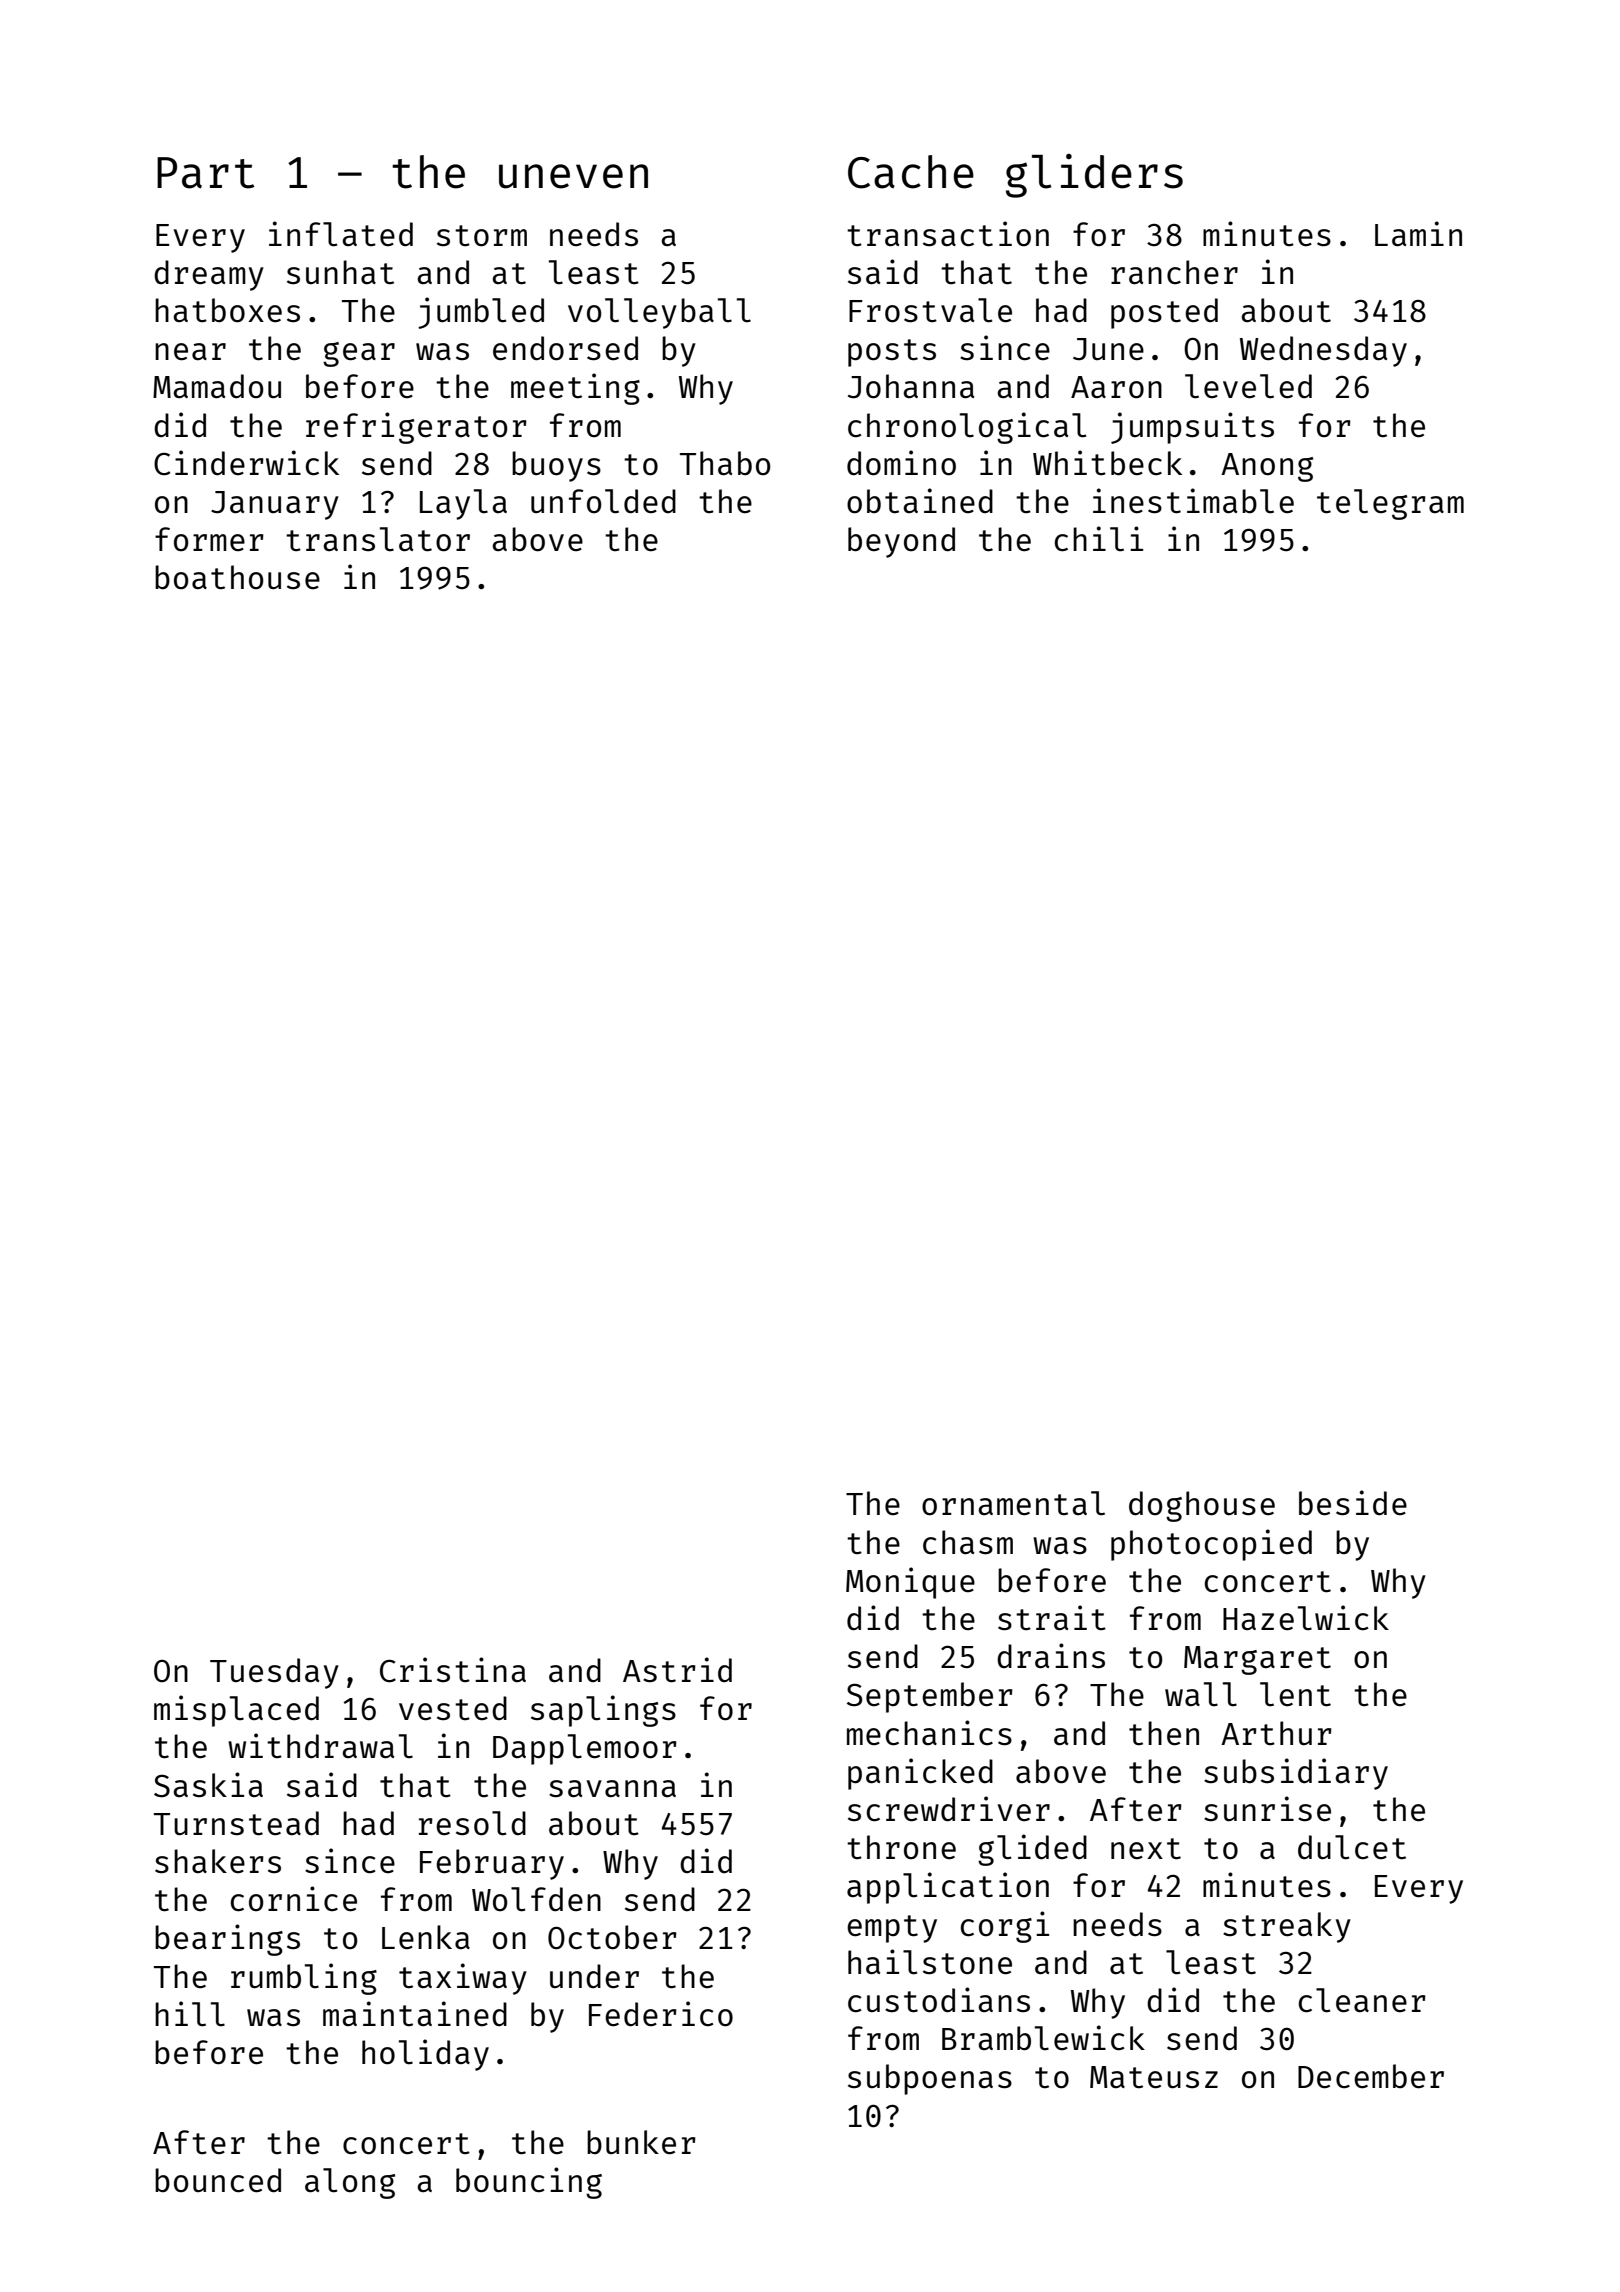  I want to click on endorsed, so click(565, 348).
